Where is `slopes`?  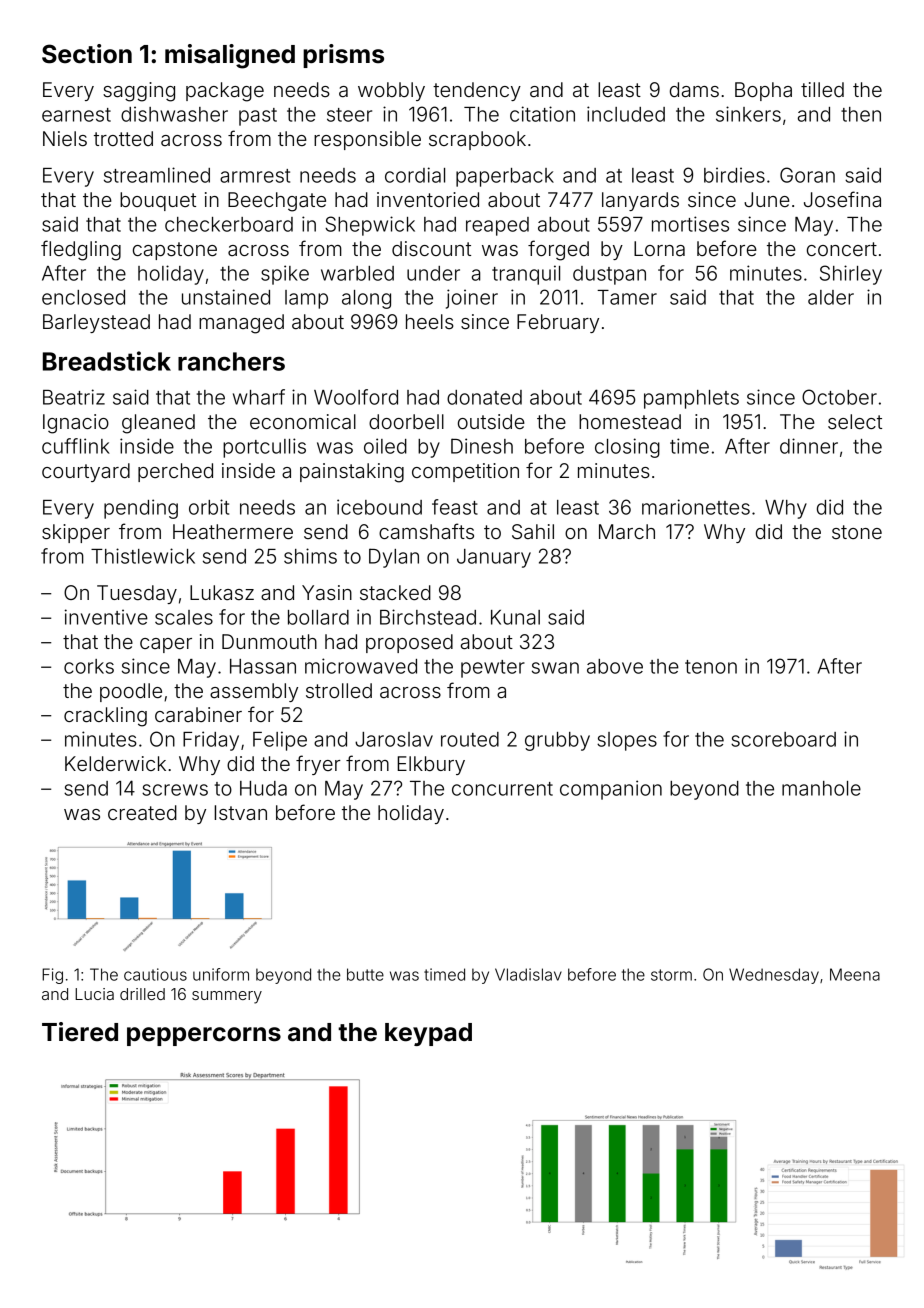 slopes is located at coordinates (627, 741).
